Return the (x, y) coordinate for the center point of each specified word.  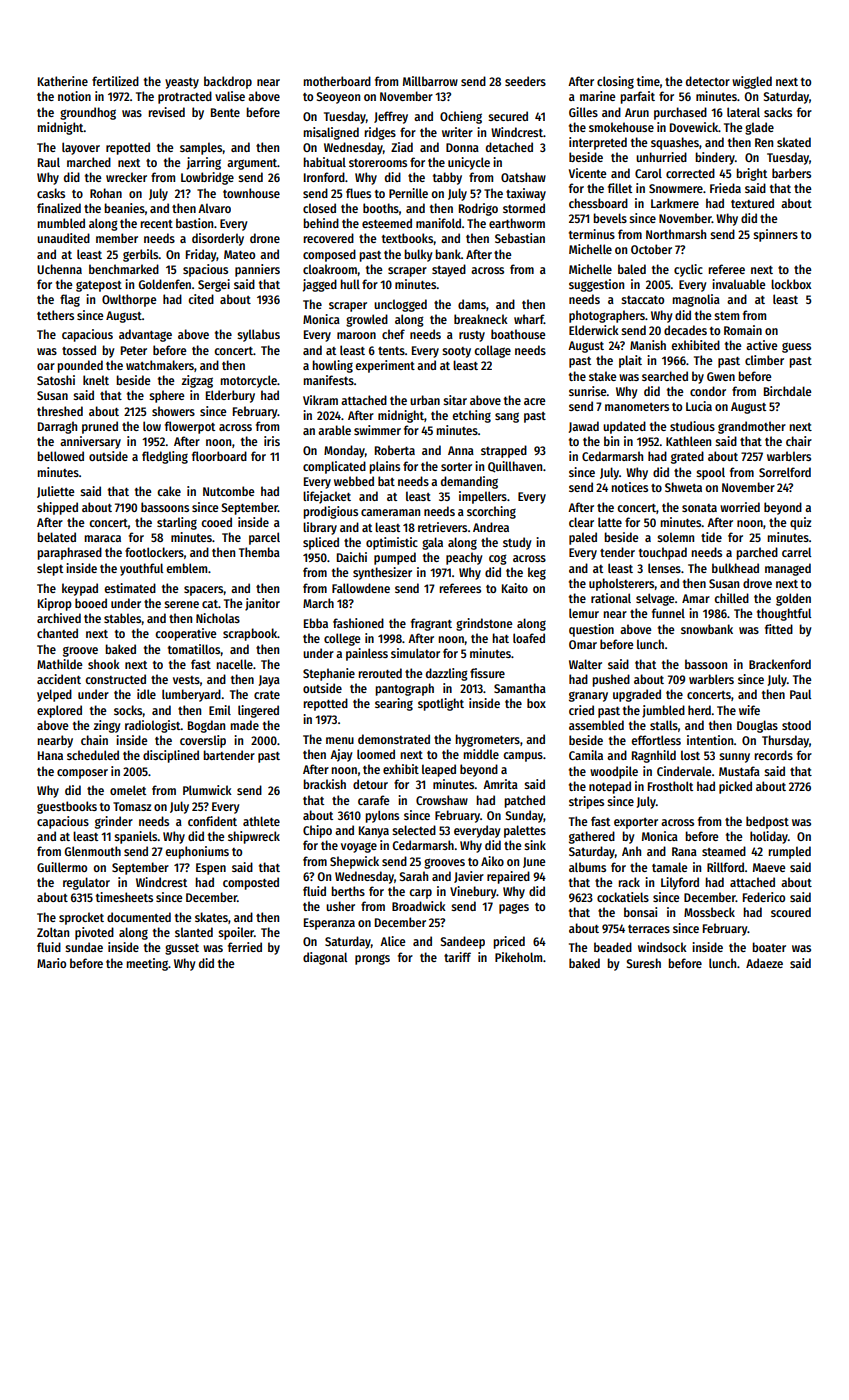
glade (759, 128)
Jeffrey (391, 117)
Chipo (317, 831)
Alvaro (214, 208)
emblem (186, 568)
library (320, 528)
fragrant (431, 624)
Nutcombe (229, 491)
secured (508, 116)
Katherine (63, 81)
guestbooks (67, 807)
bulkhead (735, 568)
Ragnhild (654, 756)
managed (788, 569)
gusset (182, 949)
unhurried (661, 157)
